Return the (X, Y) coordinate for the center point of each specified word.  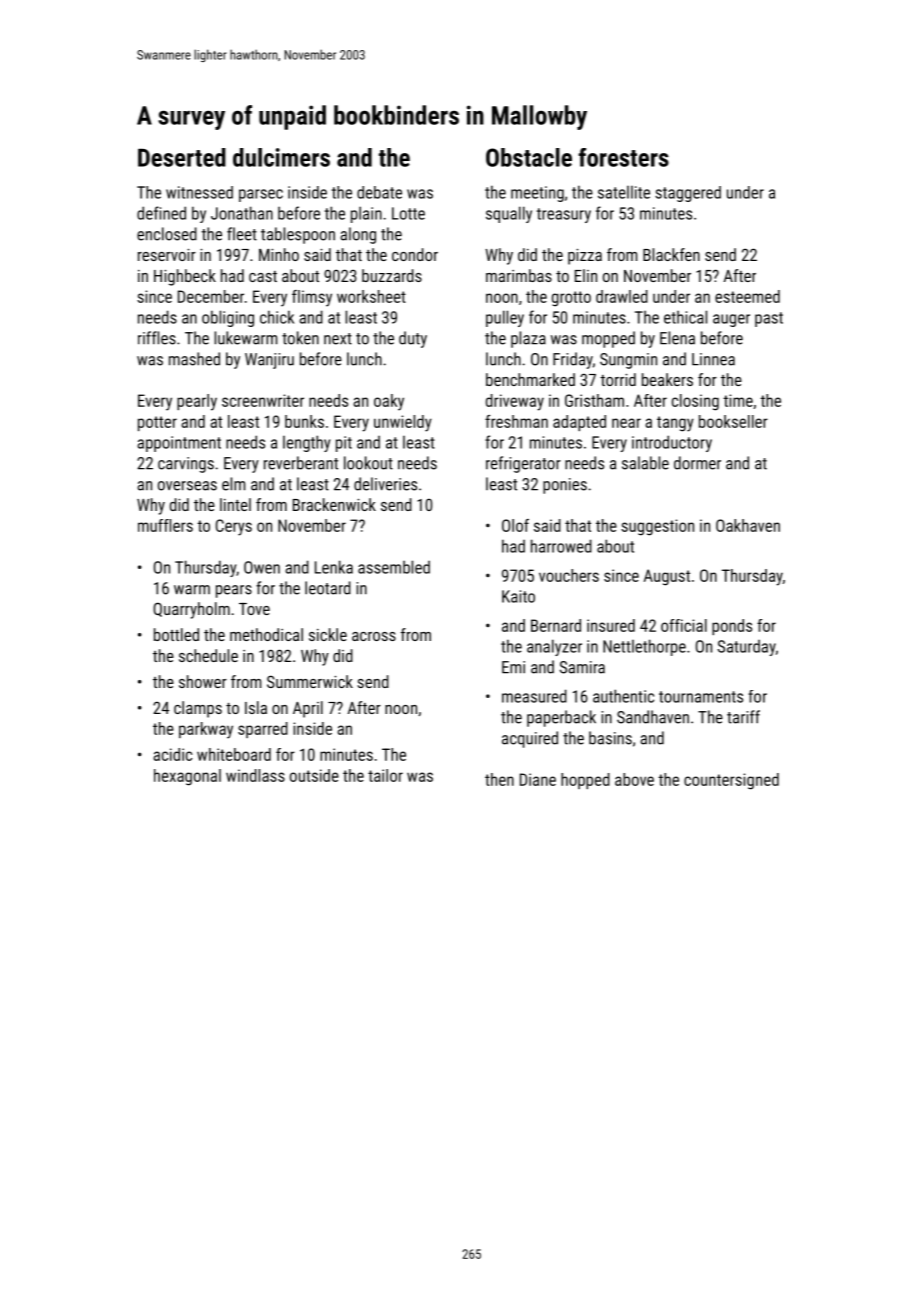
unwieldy (403, 423)
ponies (565, 486)
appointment (179, 444)
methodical (266, 634)
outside (314, 775)
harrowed (561, 546)
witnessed (199, 192)
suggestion (657, 527)
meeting (537, 194)
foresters (623, 157)
